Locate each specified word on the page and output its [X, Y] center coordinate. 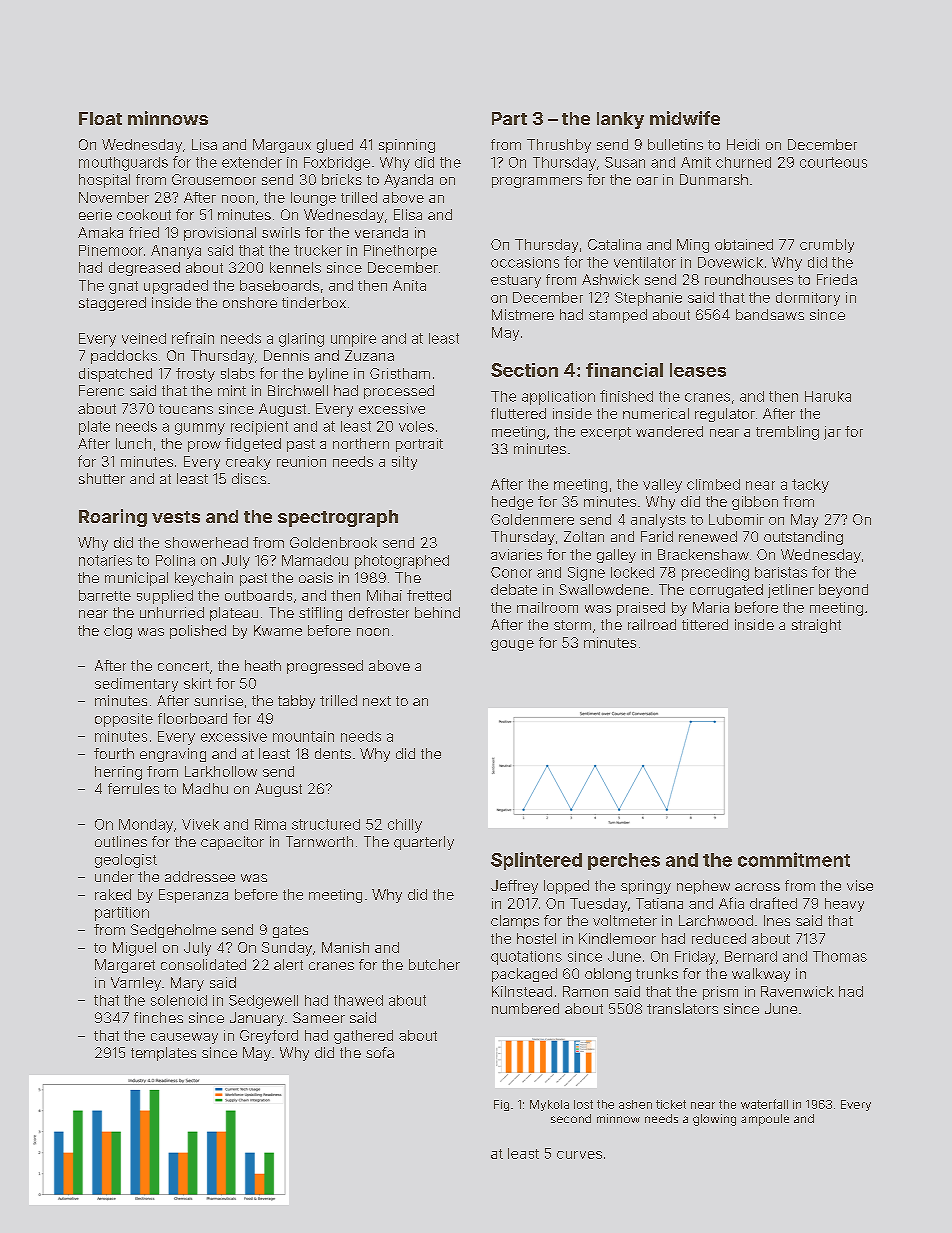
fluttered [518, 413]
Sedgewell [263, 1002]
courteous [833, 162]
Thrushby [559, 146]
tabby [296, 702]
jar [832, 433]
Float [100, 118]
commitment [794, 859]
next [377, 701]
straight [816, 626]
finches [158, 1017]
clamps [515, 922]
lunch [133, 443]
